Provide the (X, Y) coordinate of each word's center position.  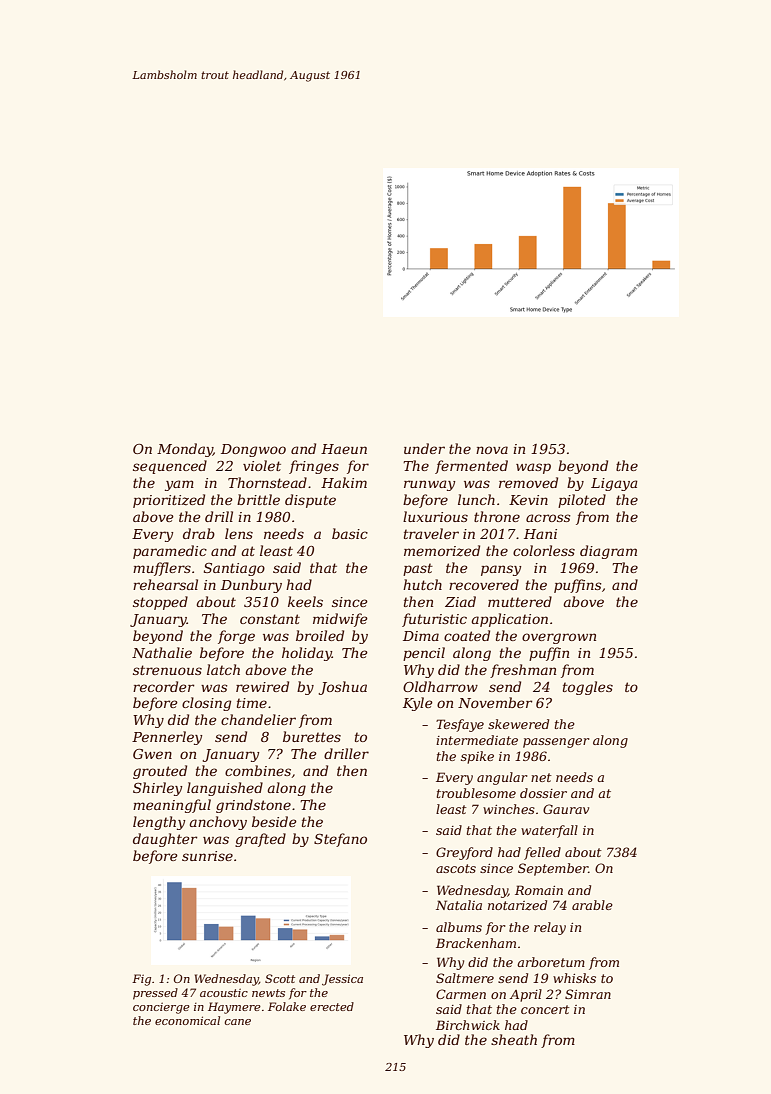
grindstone (253, 806)
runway (429, 485)
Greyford (464, 853)
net (541, 777)
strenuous (167, 670)
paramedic (170, 552)
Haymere (234, 1008)
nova (492, 450)
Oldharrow (440, 686)
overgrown (559, 638)
